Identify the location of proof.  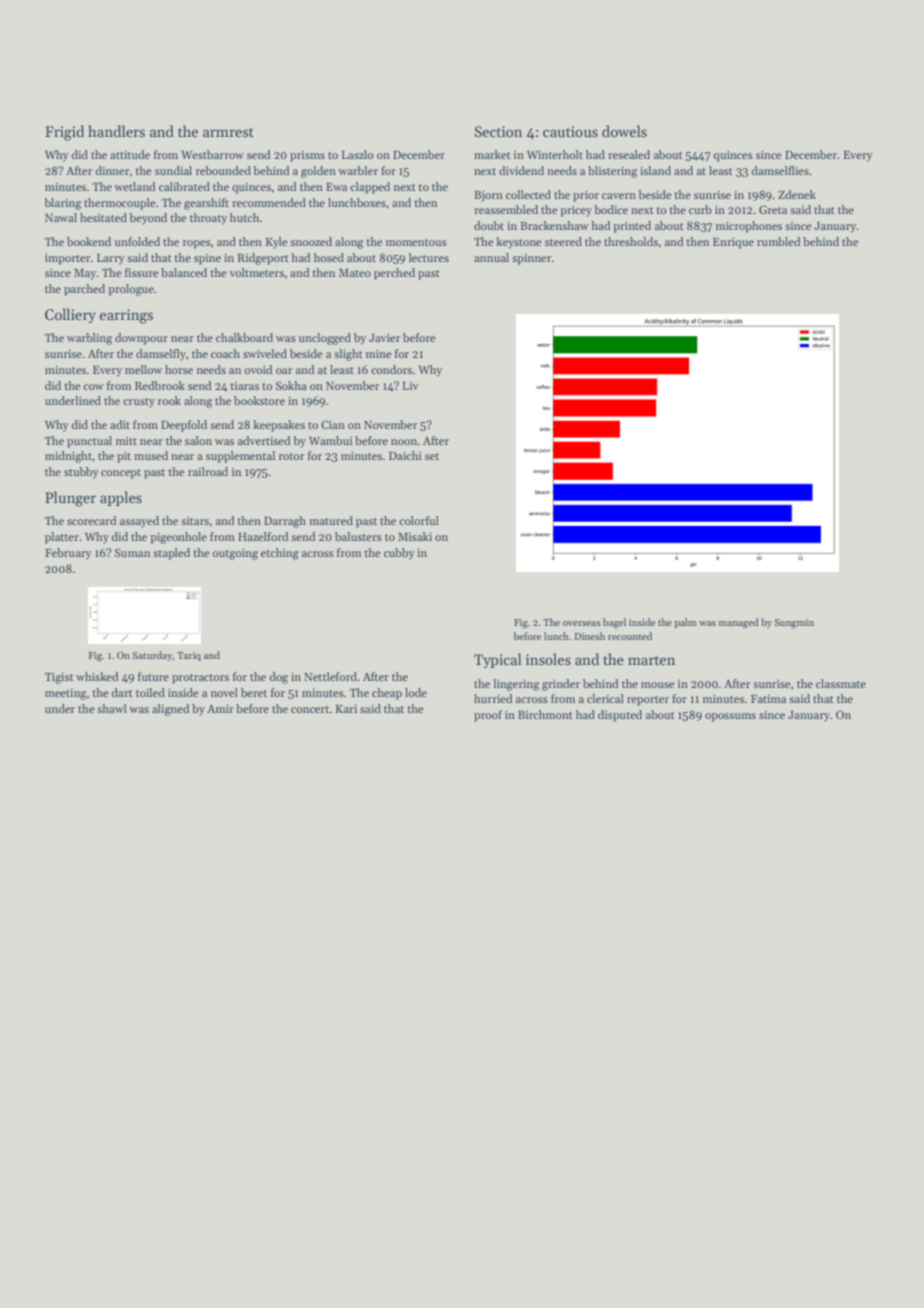
(488, 716).
